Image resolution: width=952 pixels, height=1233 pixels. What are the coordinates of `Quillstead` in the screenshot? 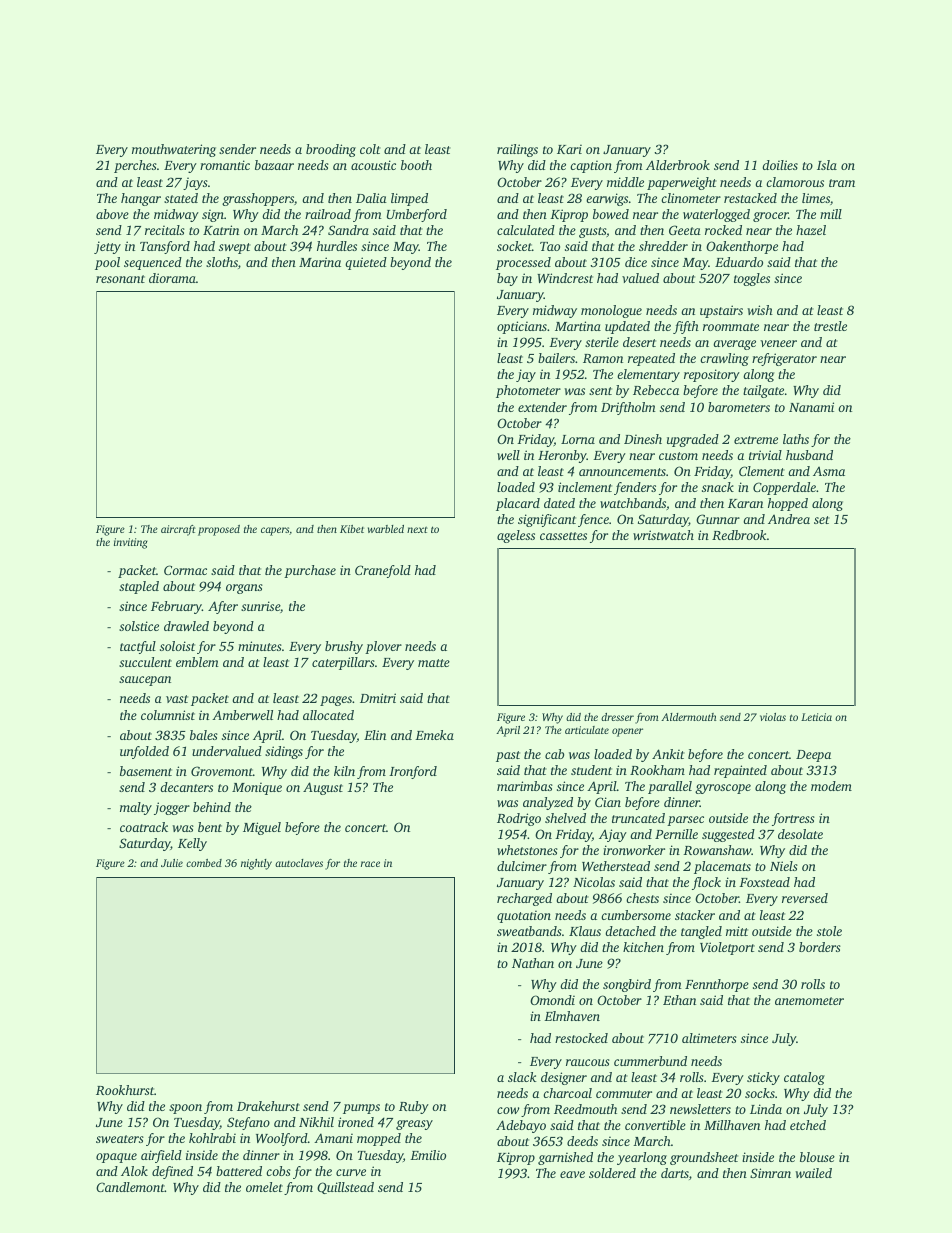 It's located at (345, 1188).
